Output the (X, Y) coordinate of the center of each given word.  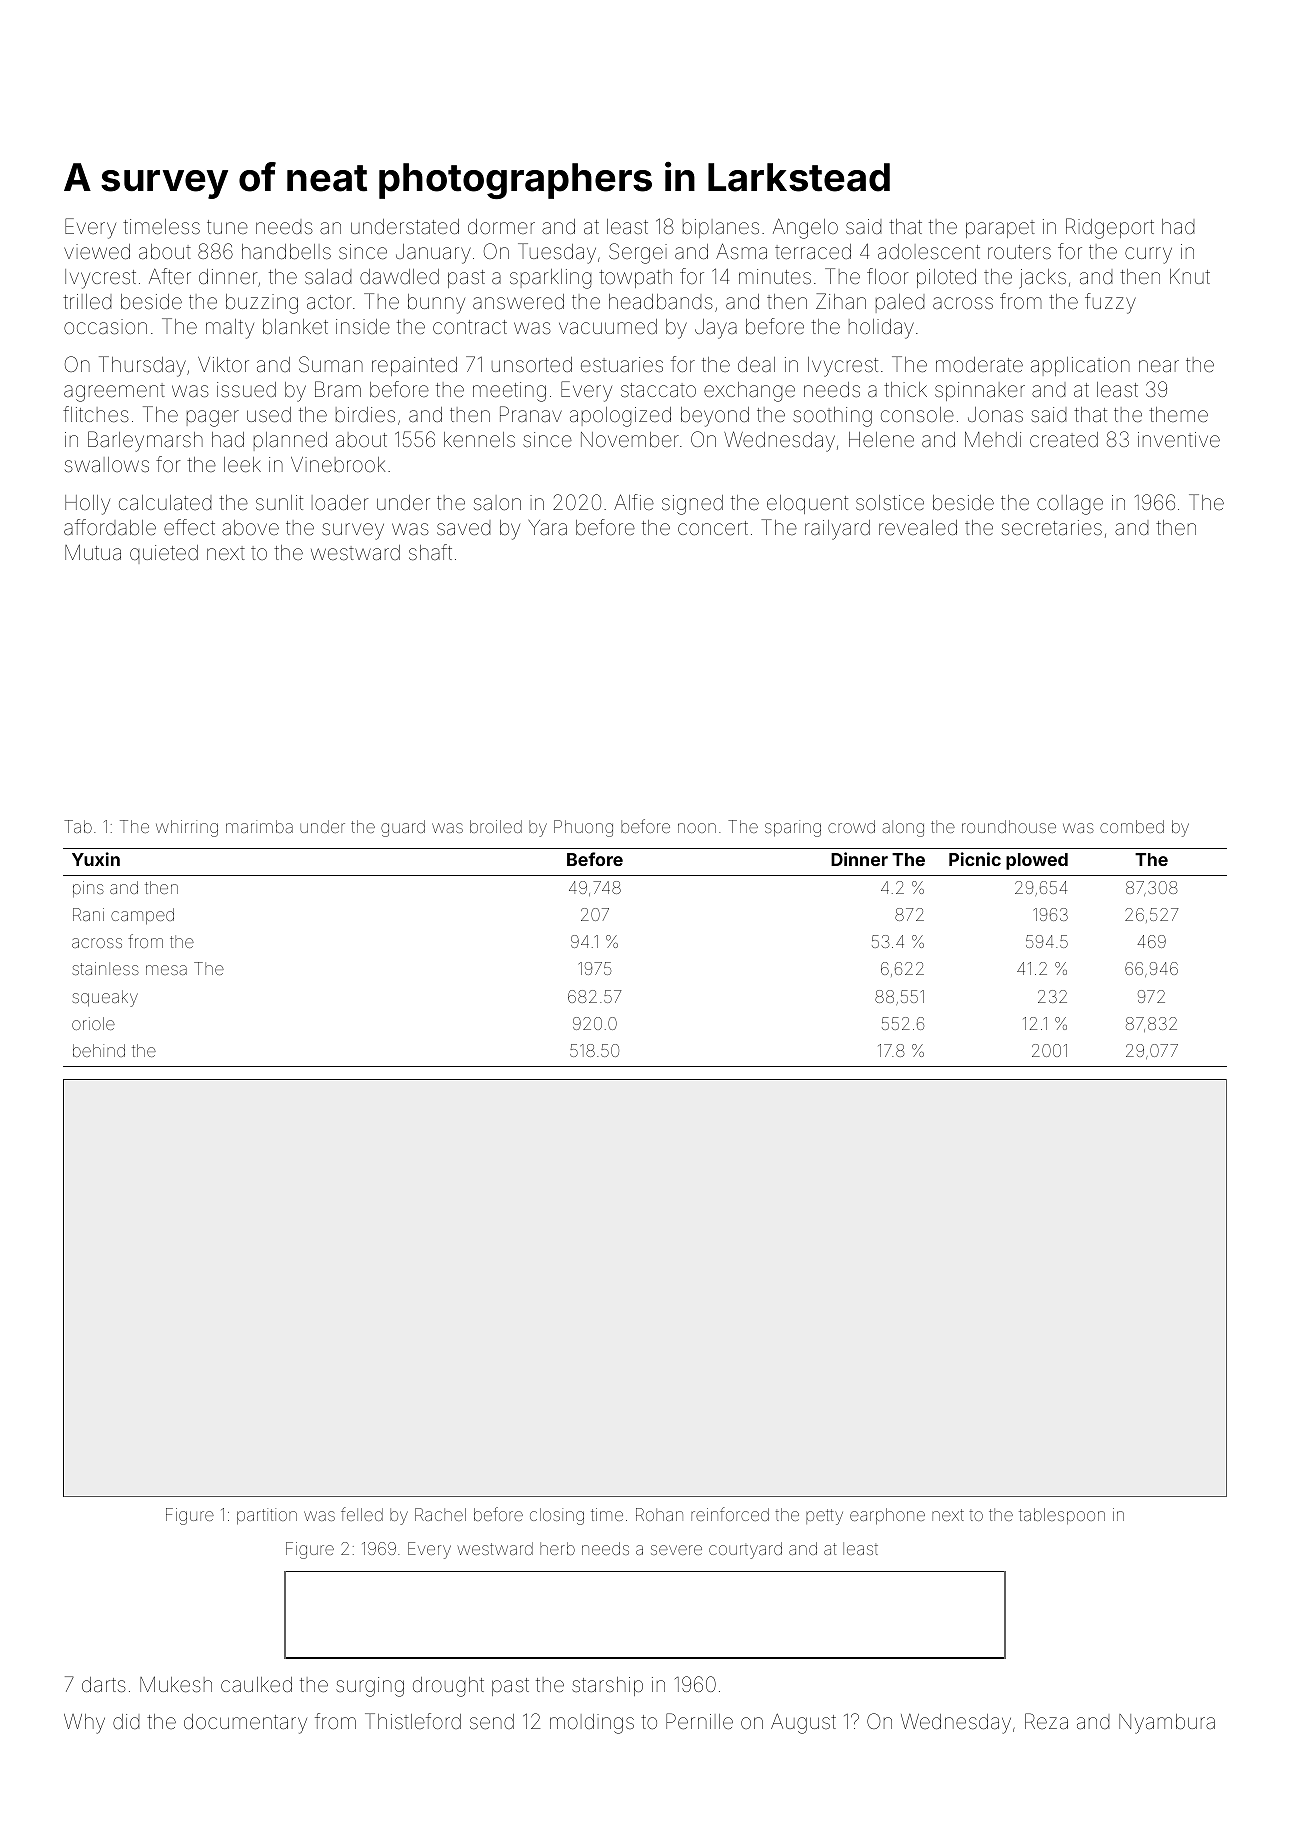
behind (99, 1050)
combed (1132, 826)
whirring (187, 828)
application (1080, 366)
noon (697, 828)
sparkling (550, 279)
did (126, 1721)
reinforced (730, 1514)
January (433, 254)
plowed (1037, 861)
